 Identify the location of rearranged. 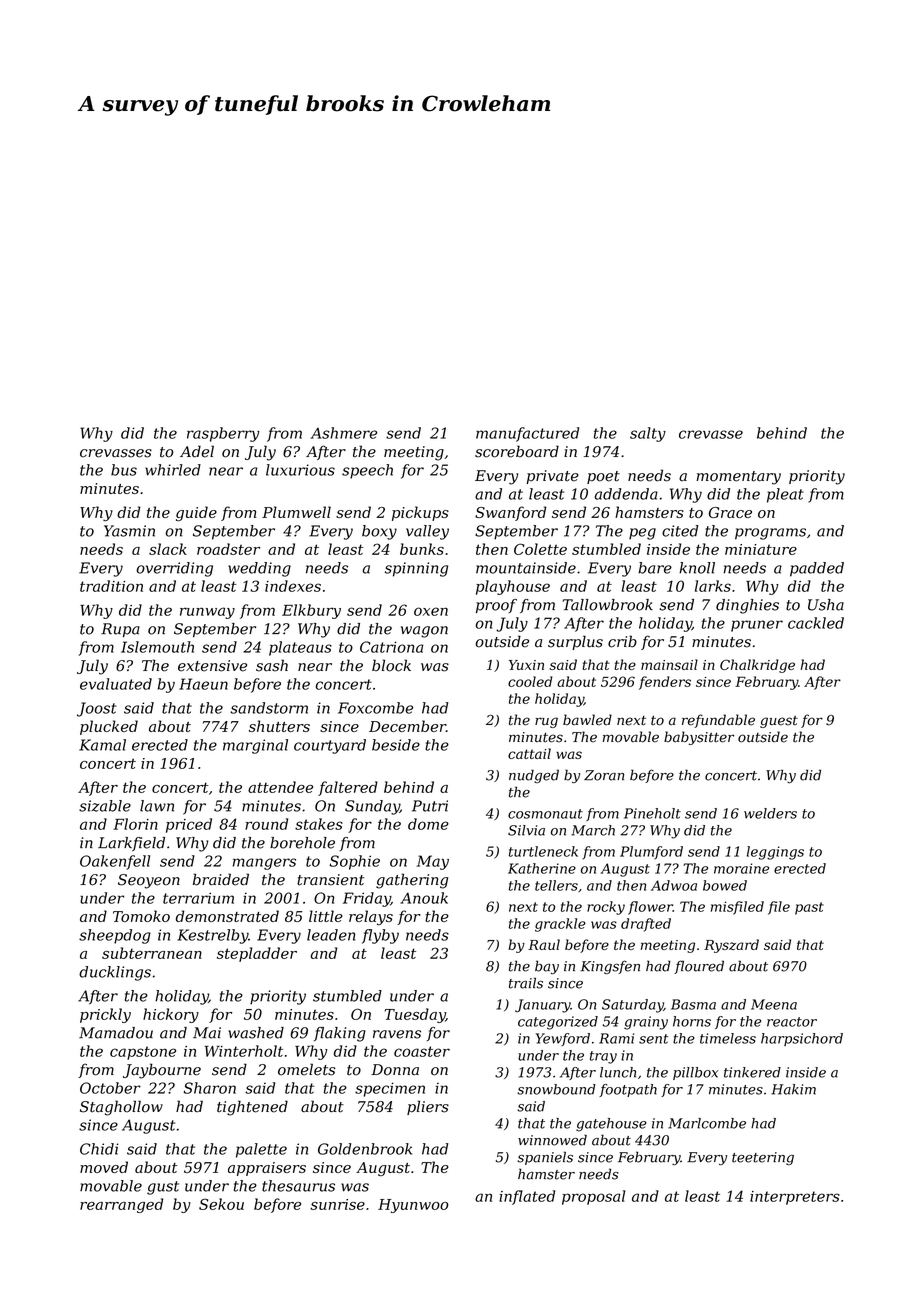
(121, 1205).
